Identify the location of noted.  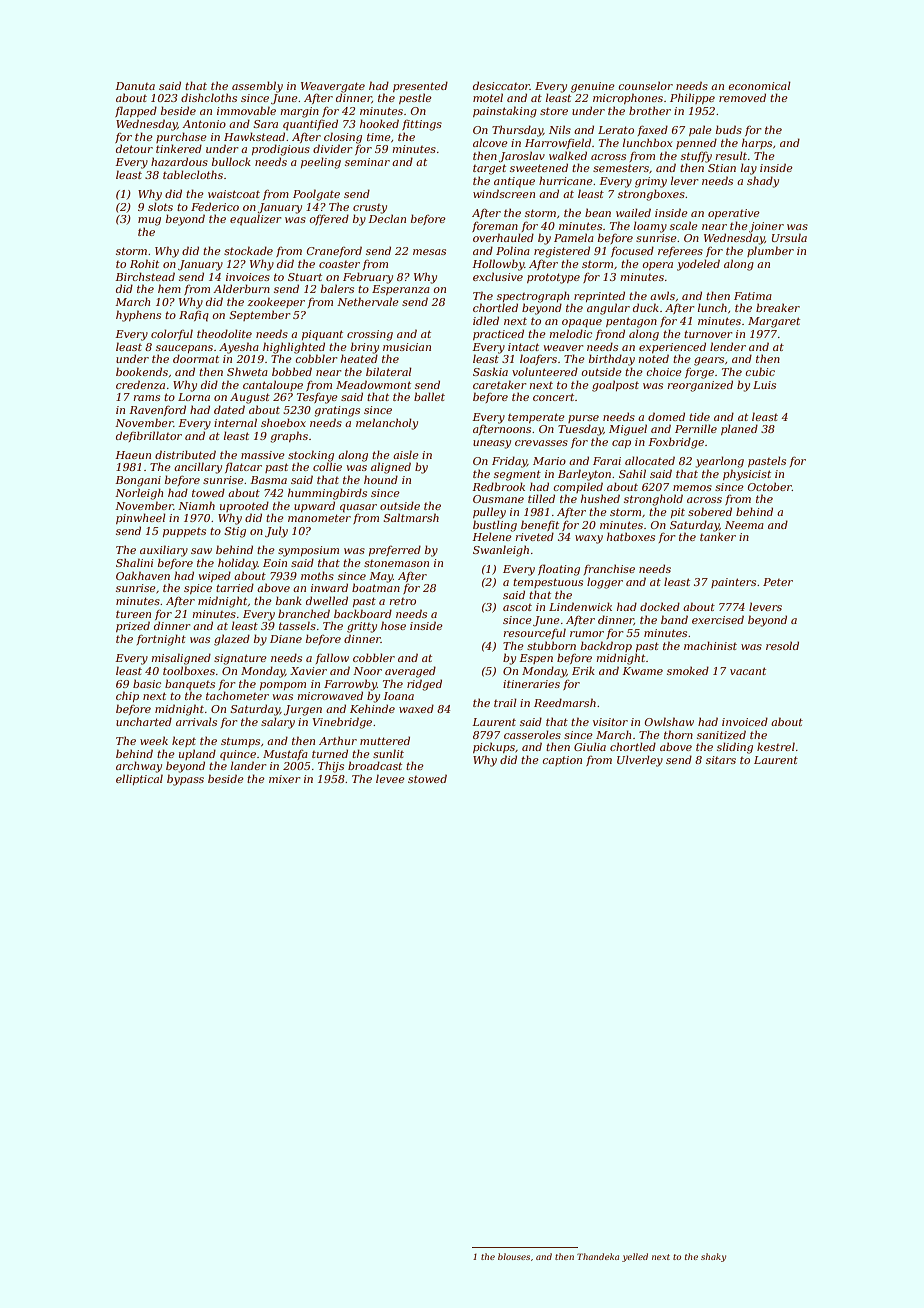
(654, 358).
